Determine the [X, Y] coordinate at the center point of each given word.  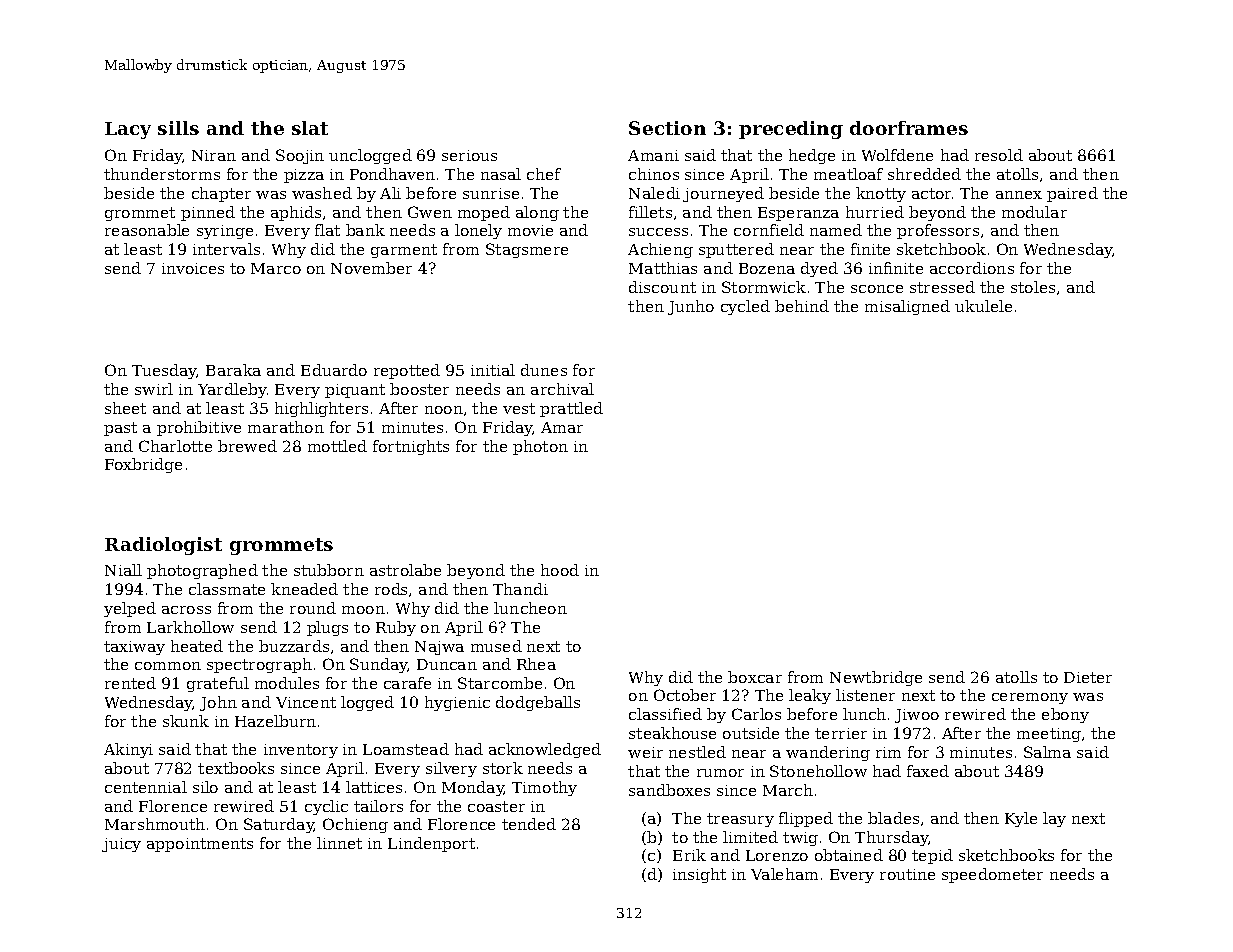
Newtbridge [876, 678]
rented [130, 683]
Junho [691, 307]
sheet [125, 408]
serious [469, 155]
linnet [339, 843]
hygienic [457, 703]
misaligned [907, 307]
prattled [571, 409]
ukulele [983, 306]
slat [310, 128]
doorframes [909, 128]
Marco [276, 268]
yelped [130, 609]
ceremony [1030, 698]
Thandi [520, 589]
